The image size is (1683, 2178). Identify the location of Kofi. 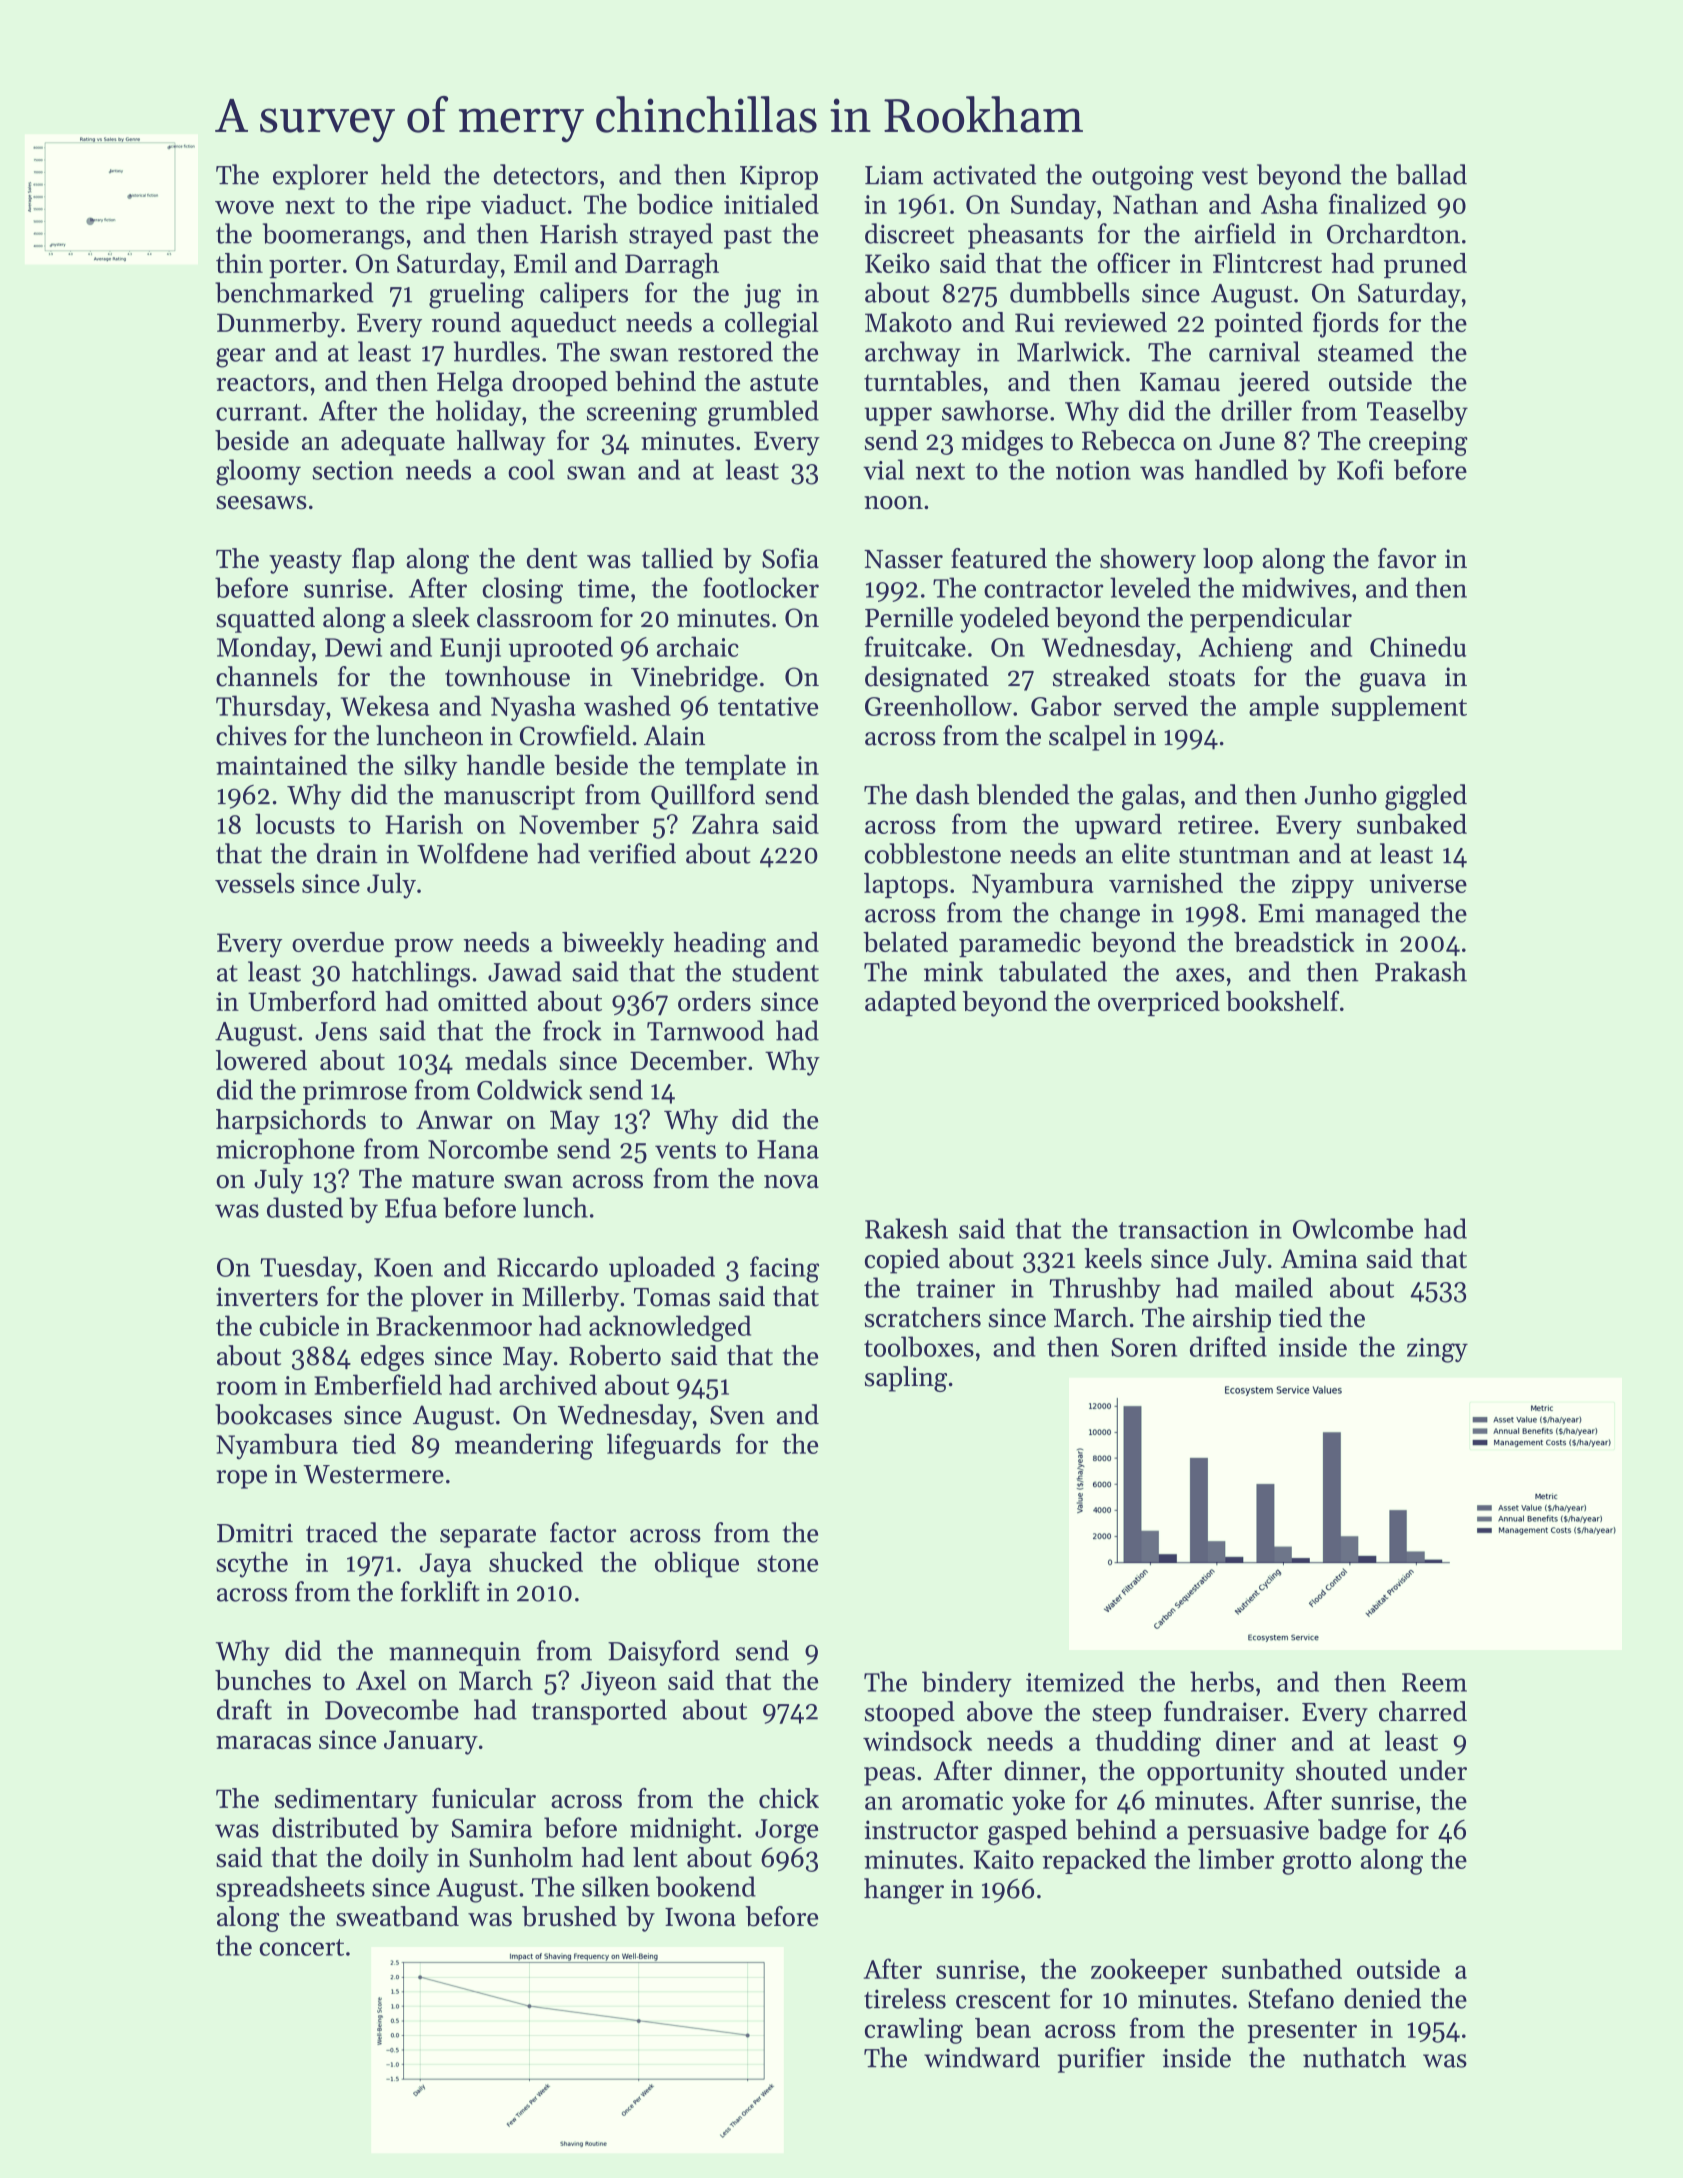
(1360, 469).
